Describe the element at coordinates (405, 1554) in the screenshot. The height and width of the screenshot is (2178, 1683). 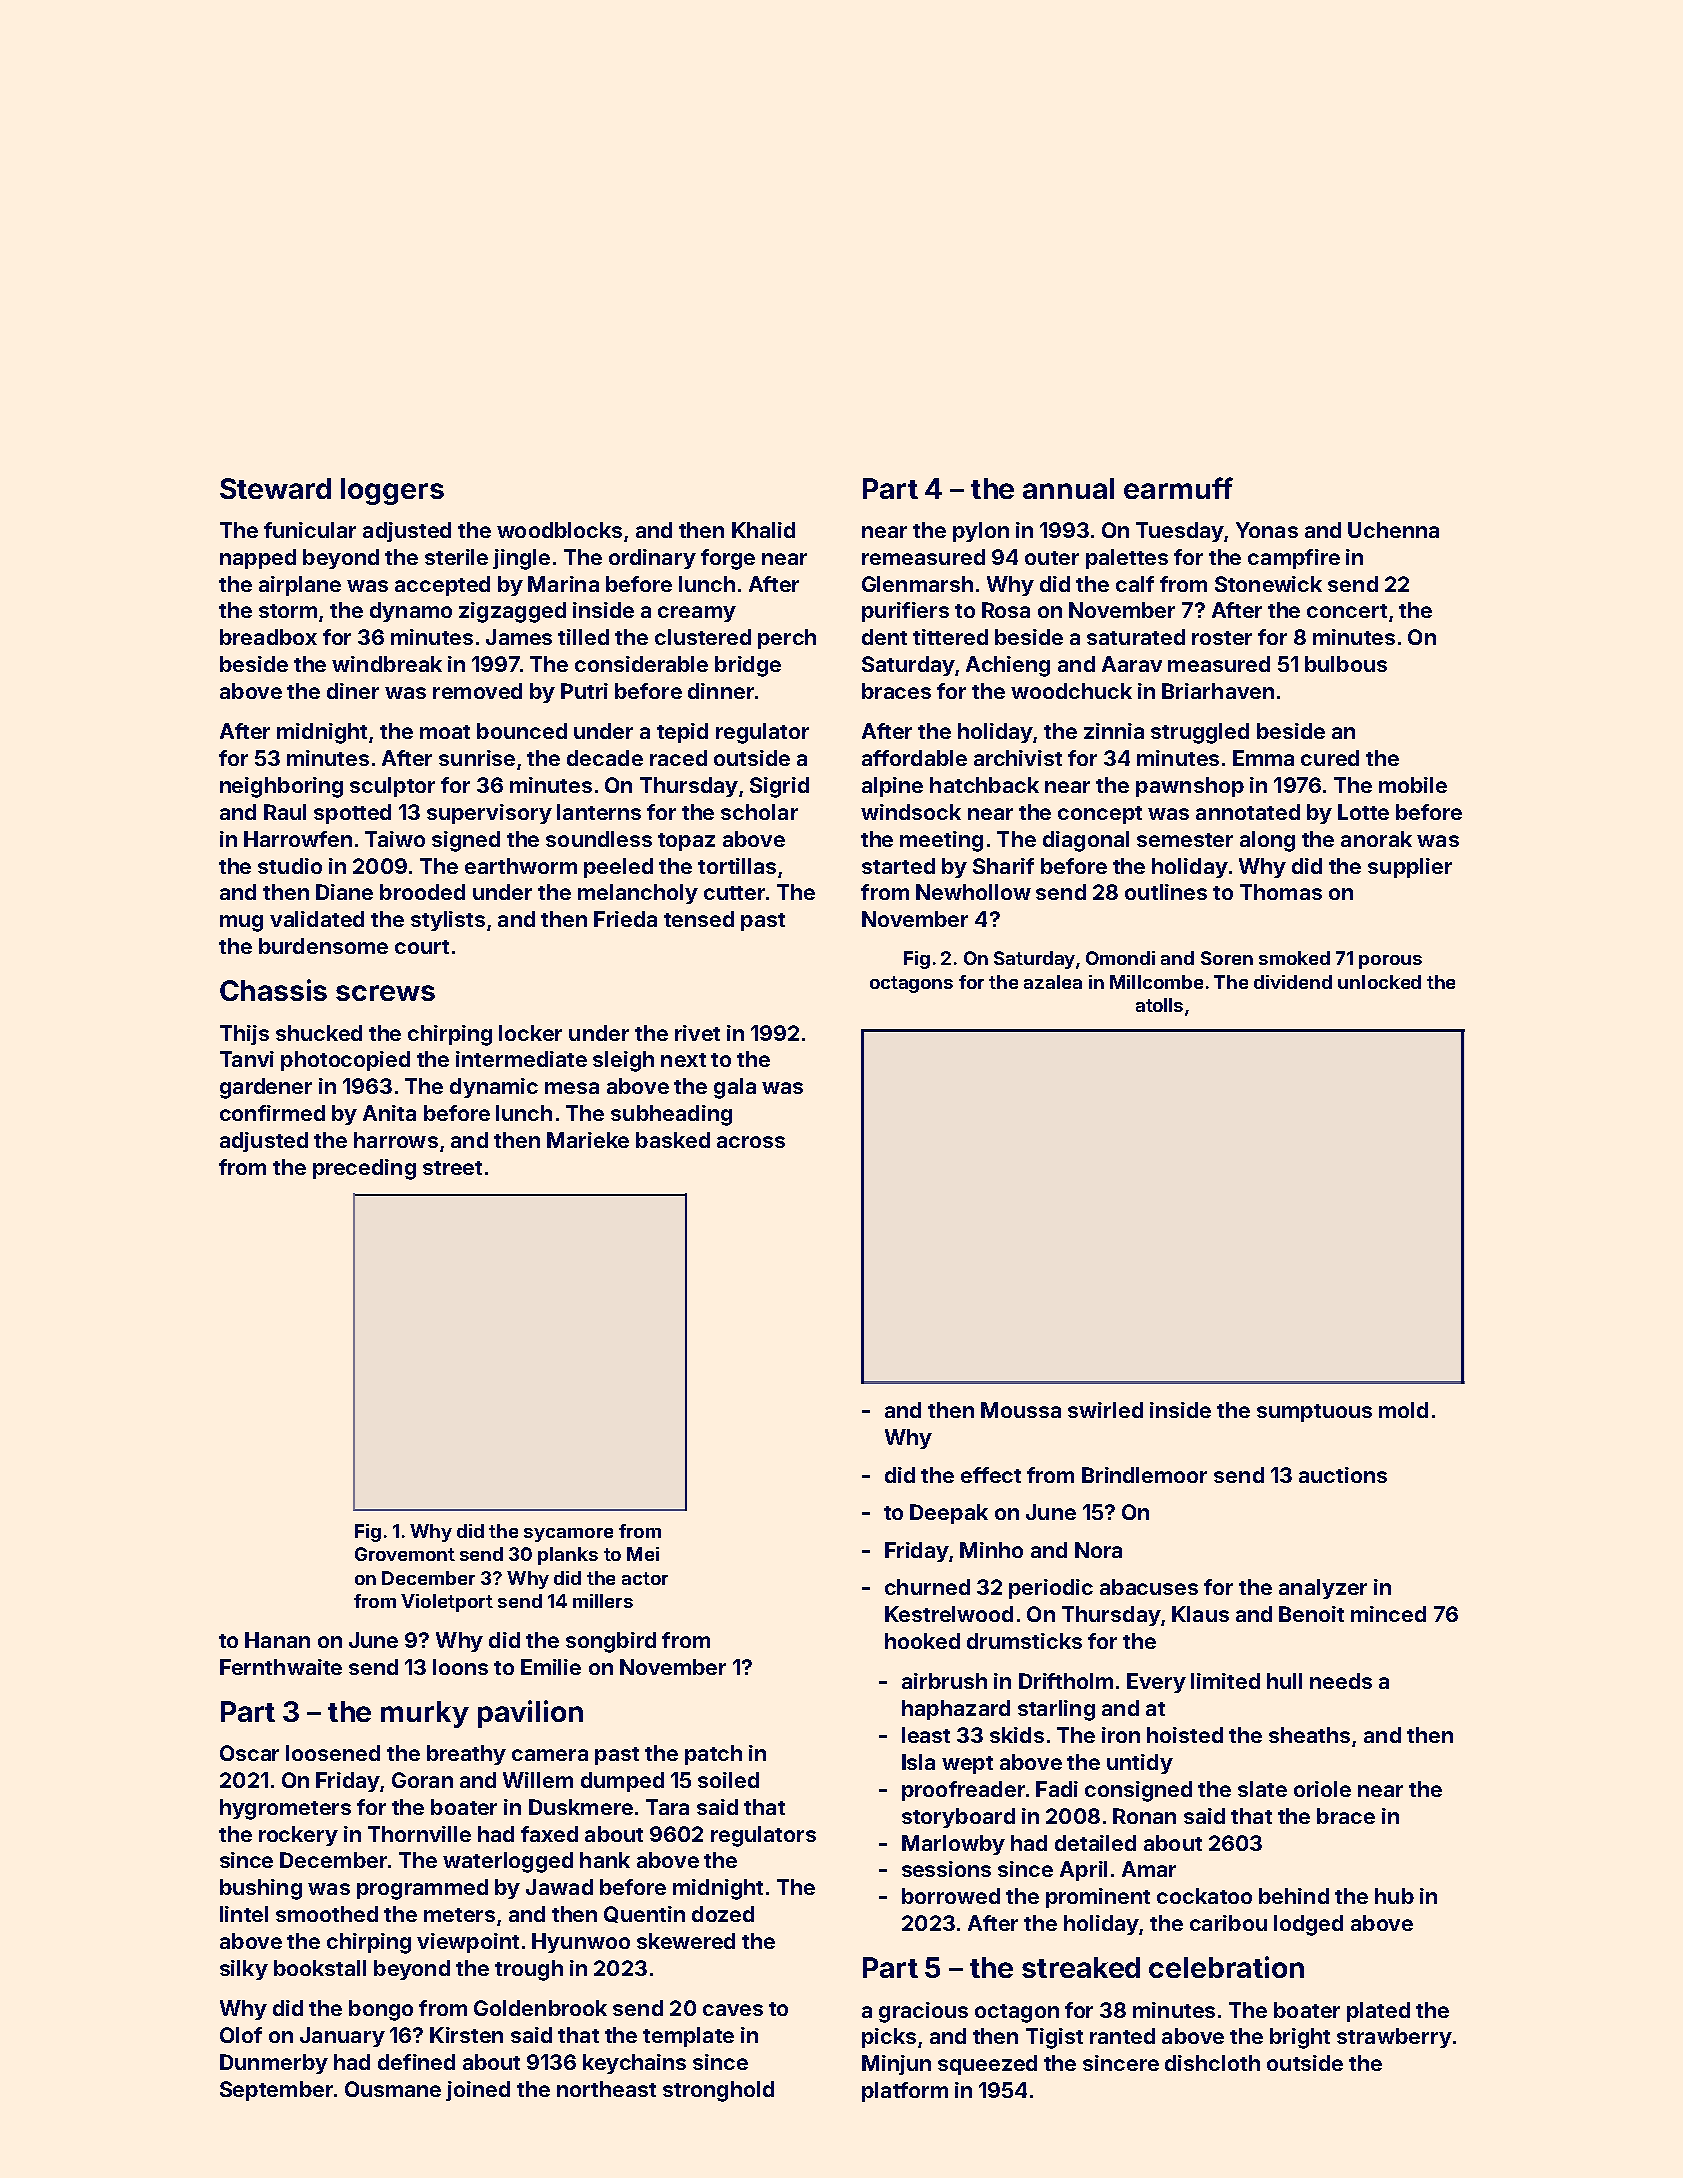
I see `Grovemont` at that location.
